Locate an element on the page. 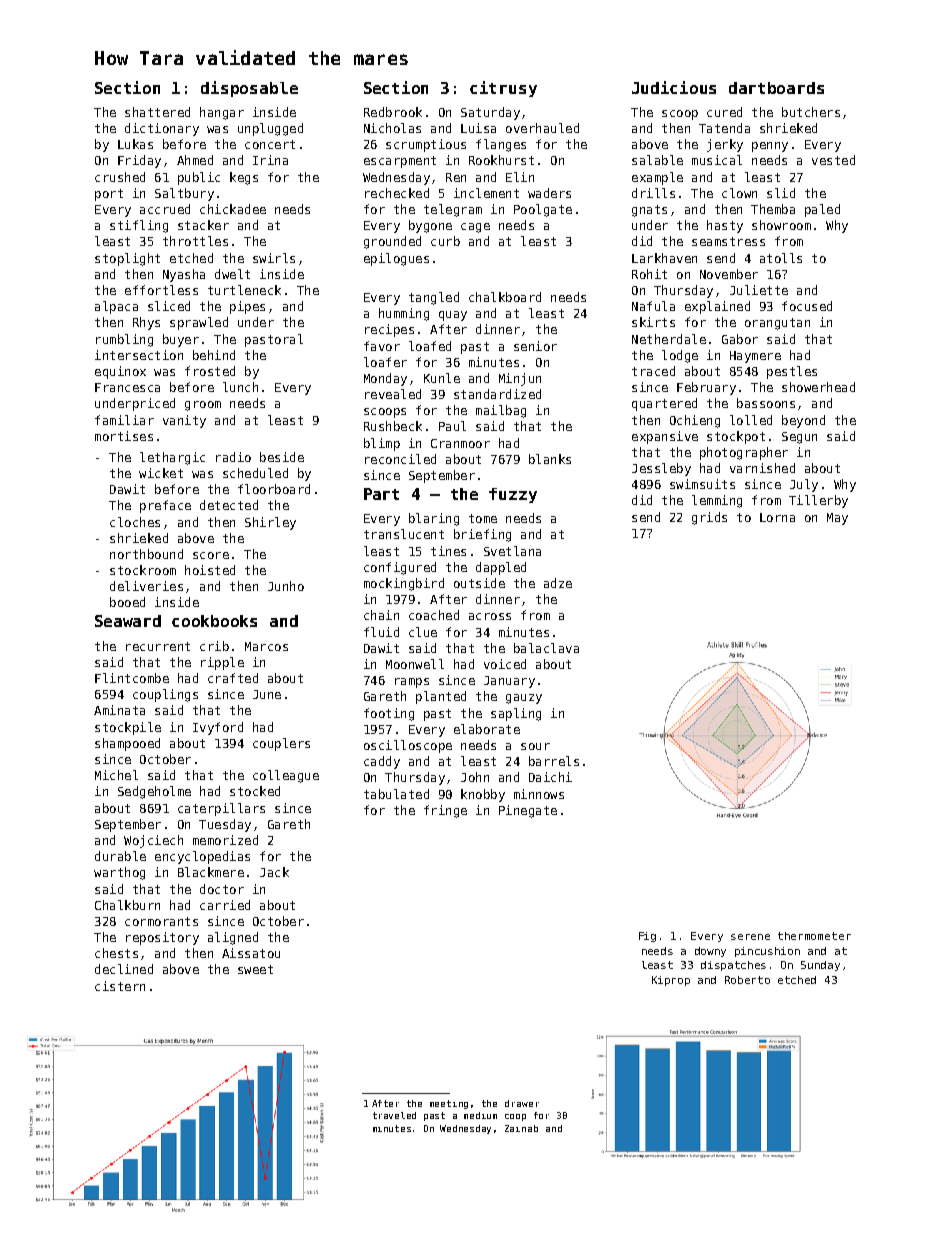  cistern is located at coordinates (120, 986).
